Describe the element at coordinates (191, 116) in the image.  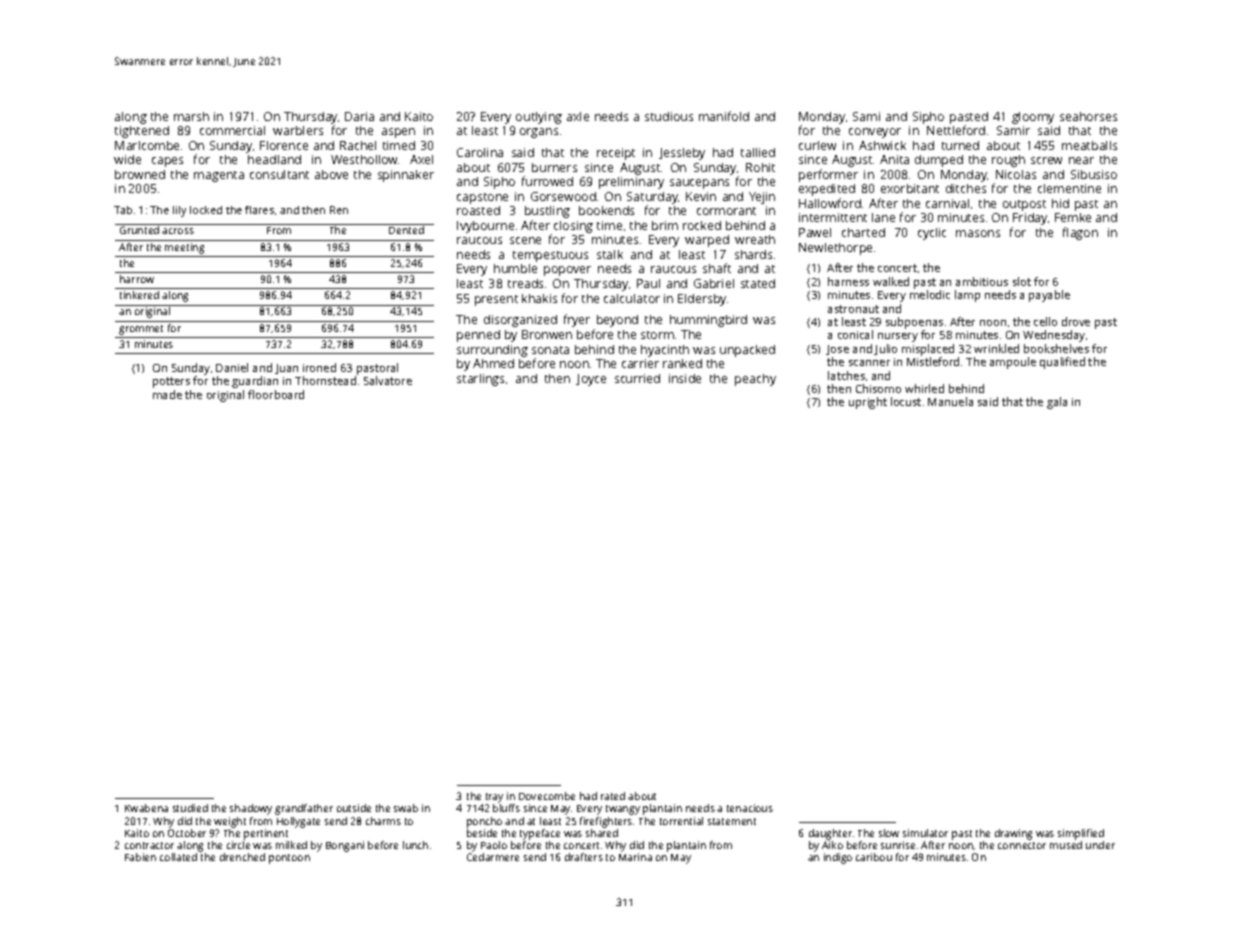
I see `marsh` at that location.
